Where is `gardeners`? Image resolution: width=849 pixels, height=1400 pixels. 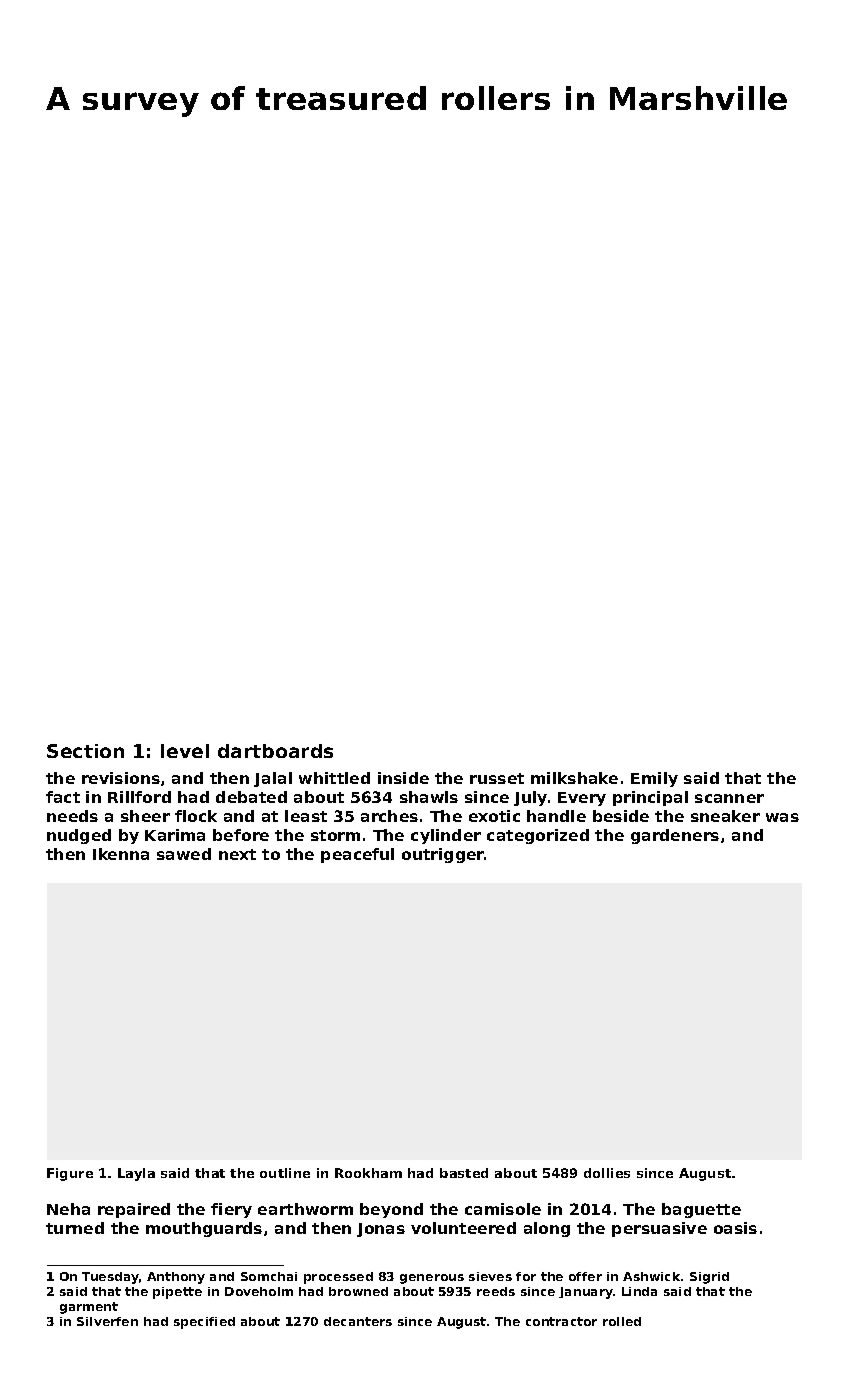 gardeners is located at coordinates (675, 836).
